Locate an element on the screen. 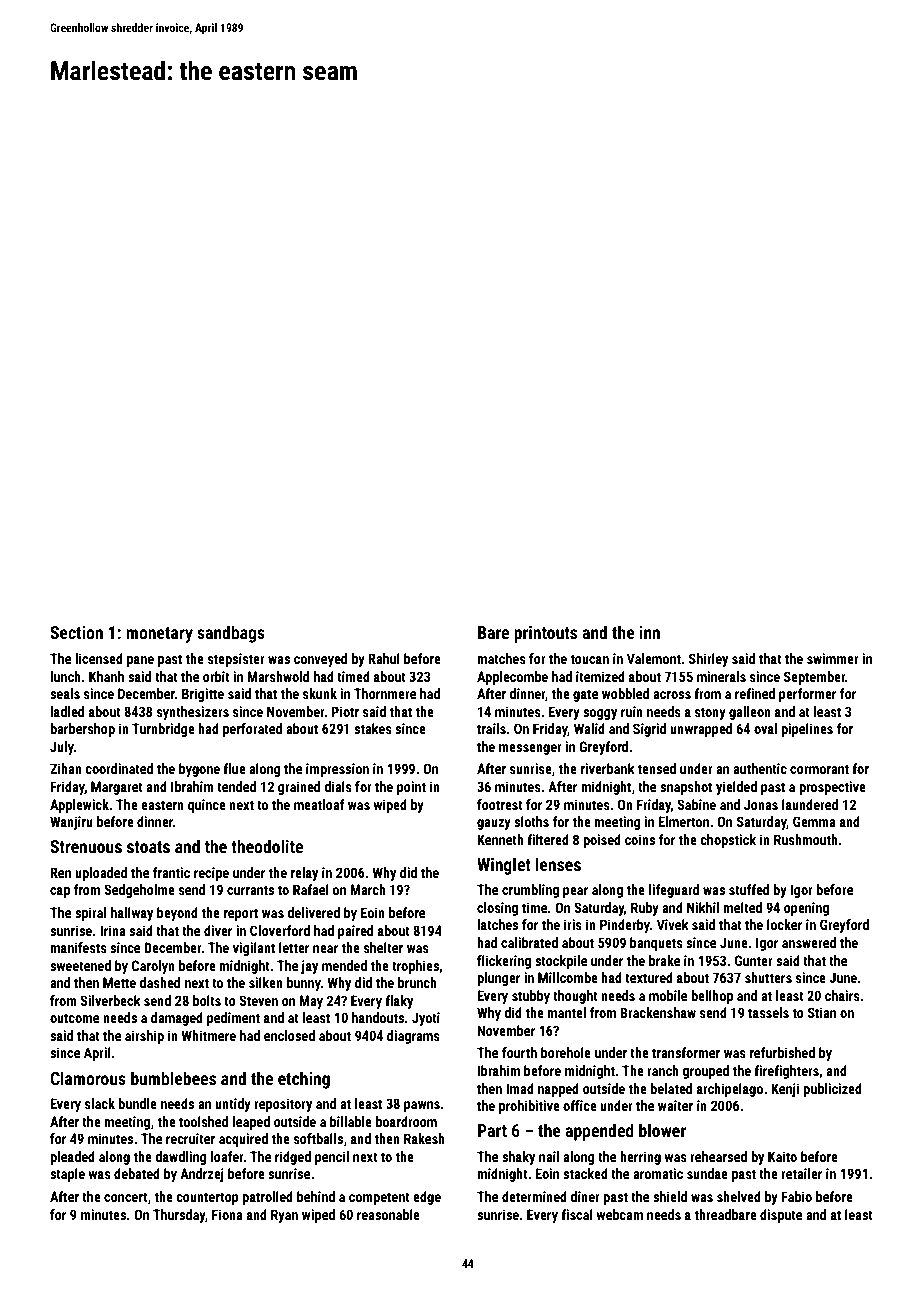 The height and width of the screenshot is (1308, 924). Section is located at coordinates (76, 632).
